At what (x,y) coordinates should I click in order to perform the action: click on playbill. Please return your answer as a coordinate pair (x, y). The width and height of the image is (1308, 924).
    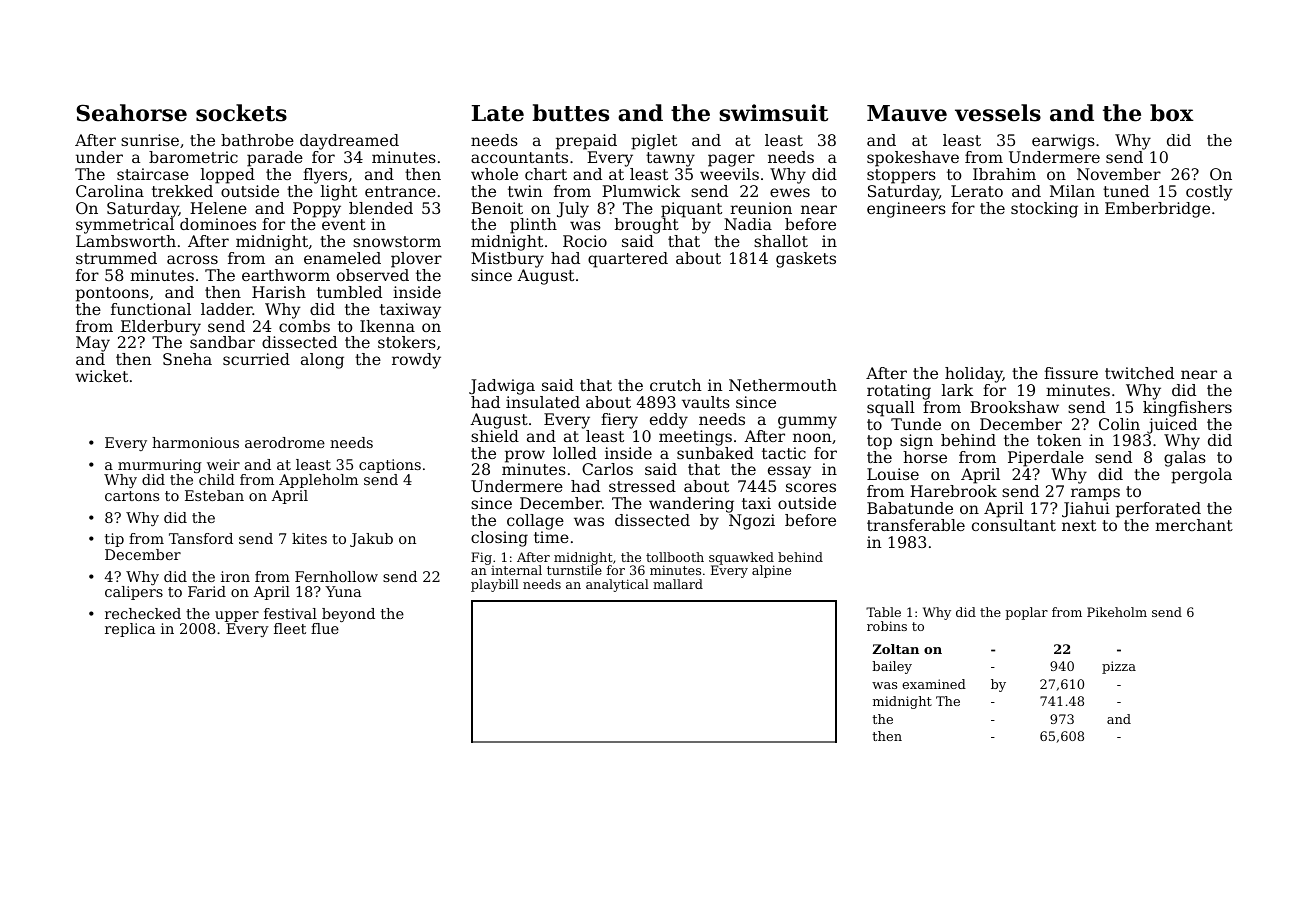
    Looking at the image, I should click on (495, 585).
